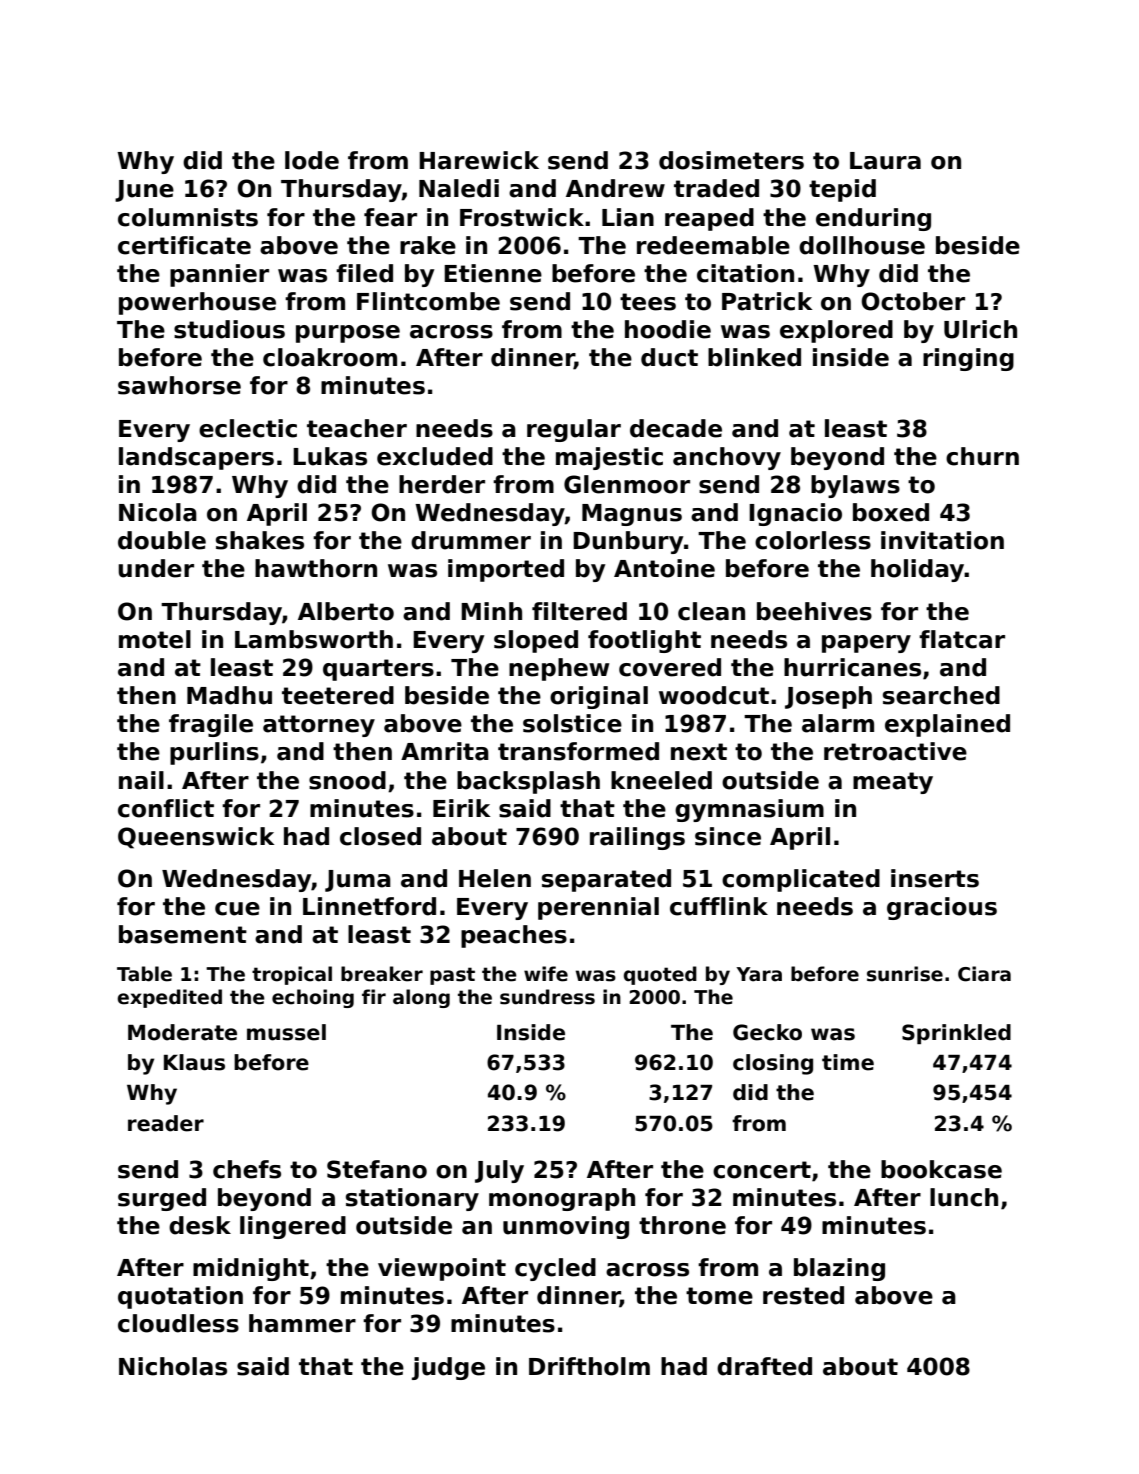  What do you see at coordinates (173, 1366) in the screenshot?
I see `Nicholas` at bounding box center [173, 1366].
